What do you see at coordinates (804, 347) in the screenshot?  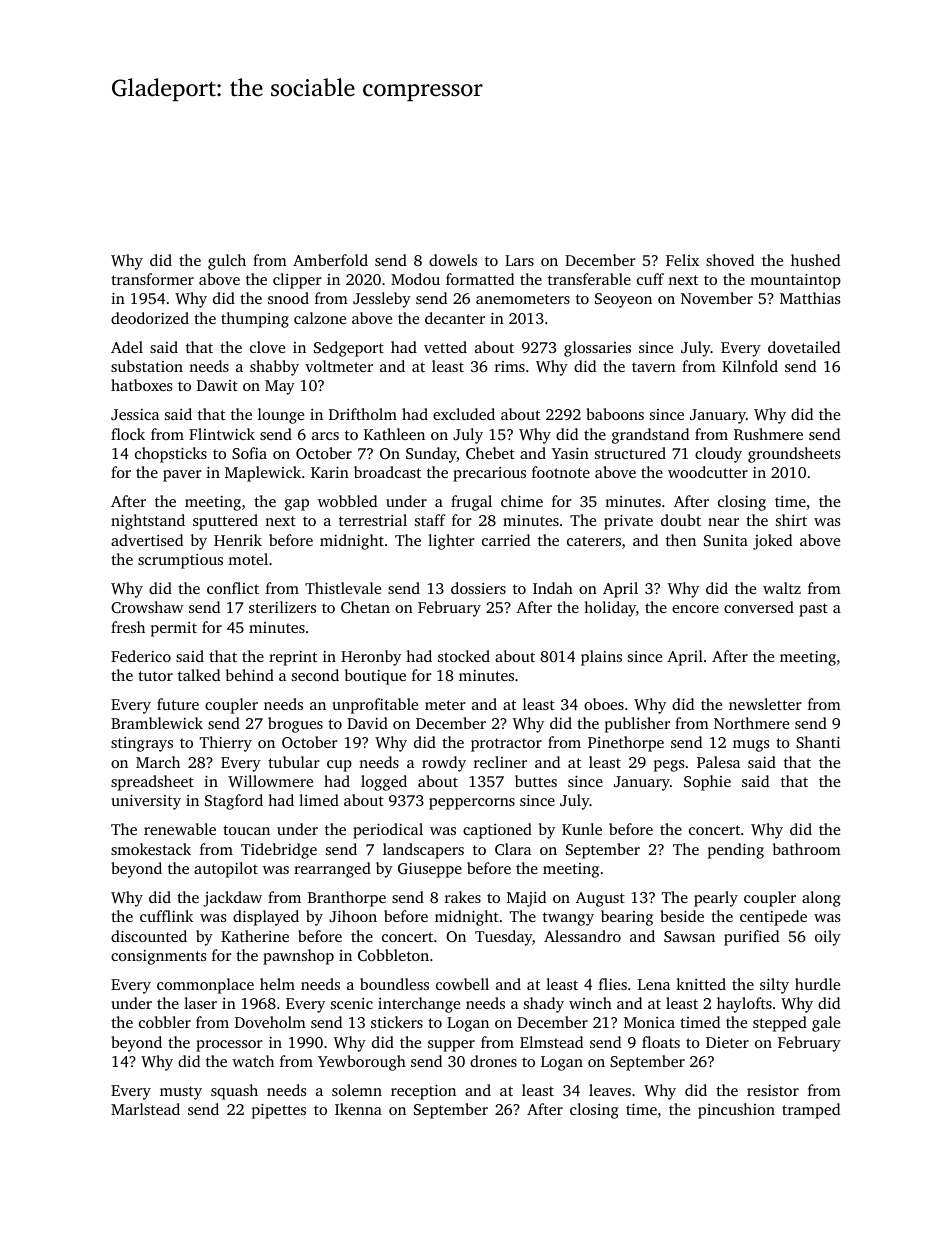 I see `dovetailed` at bounding box center [804, 347].
